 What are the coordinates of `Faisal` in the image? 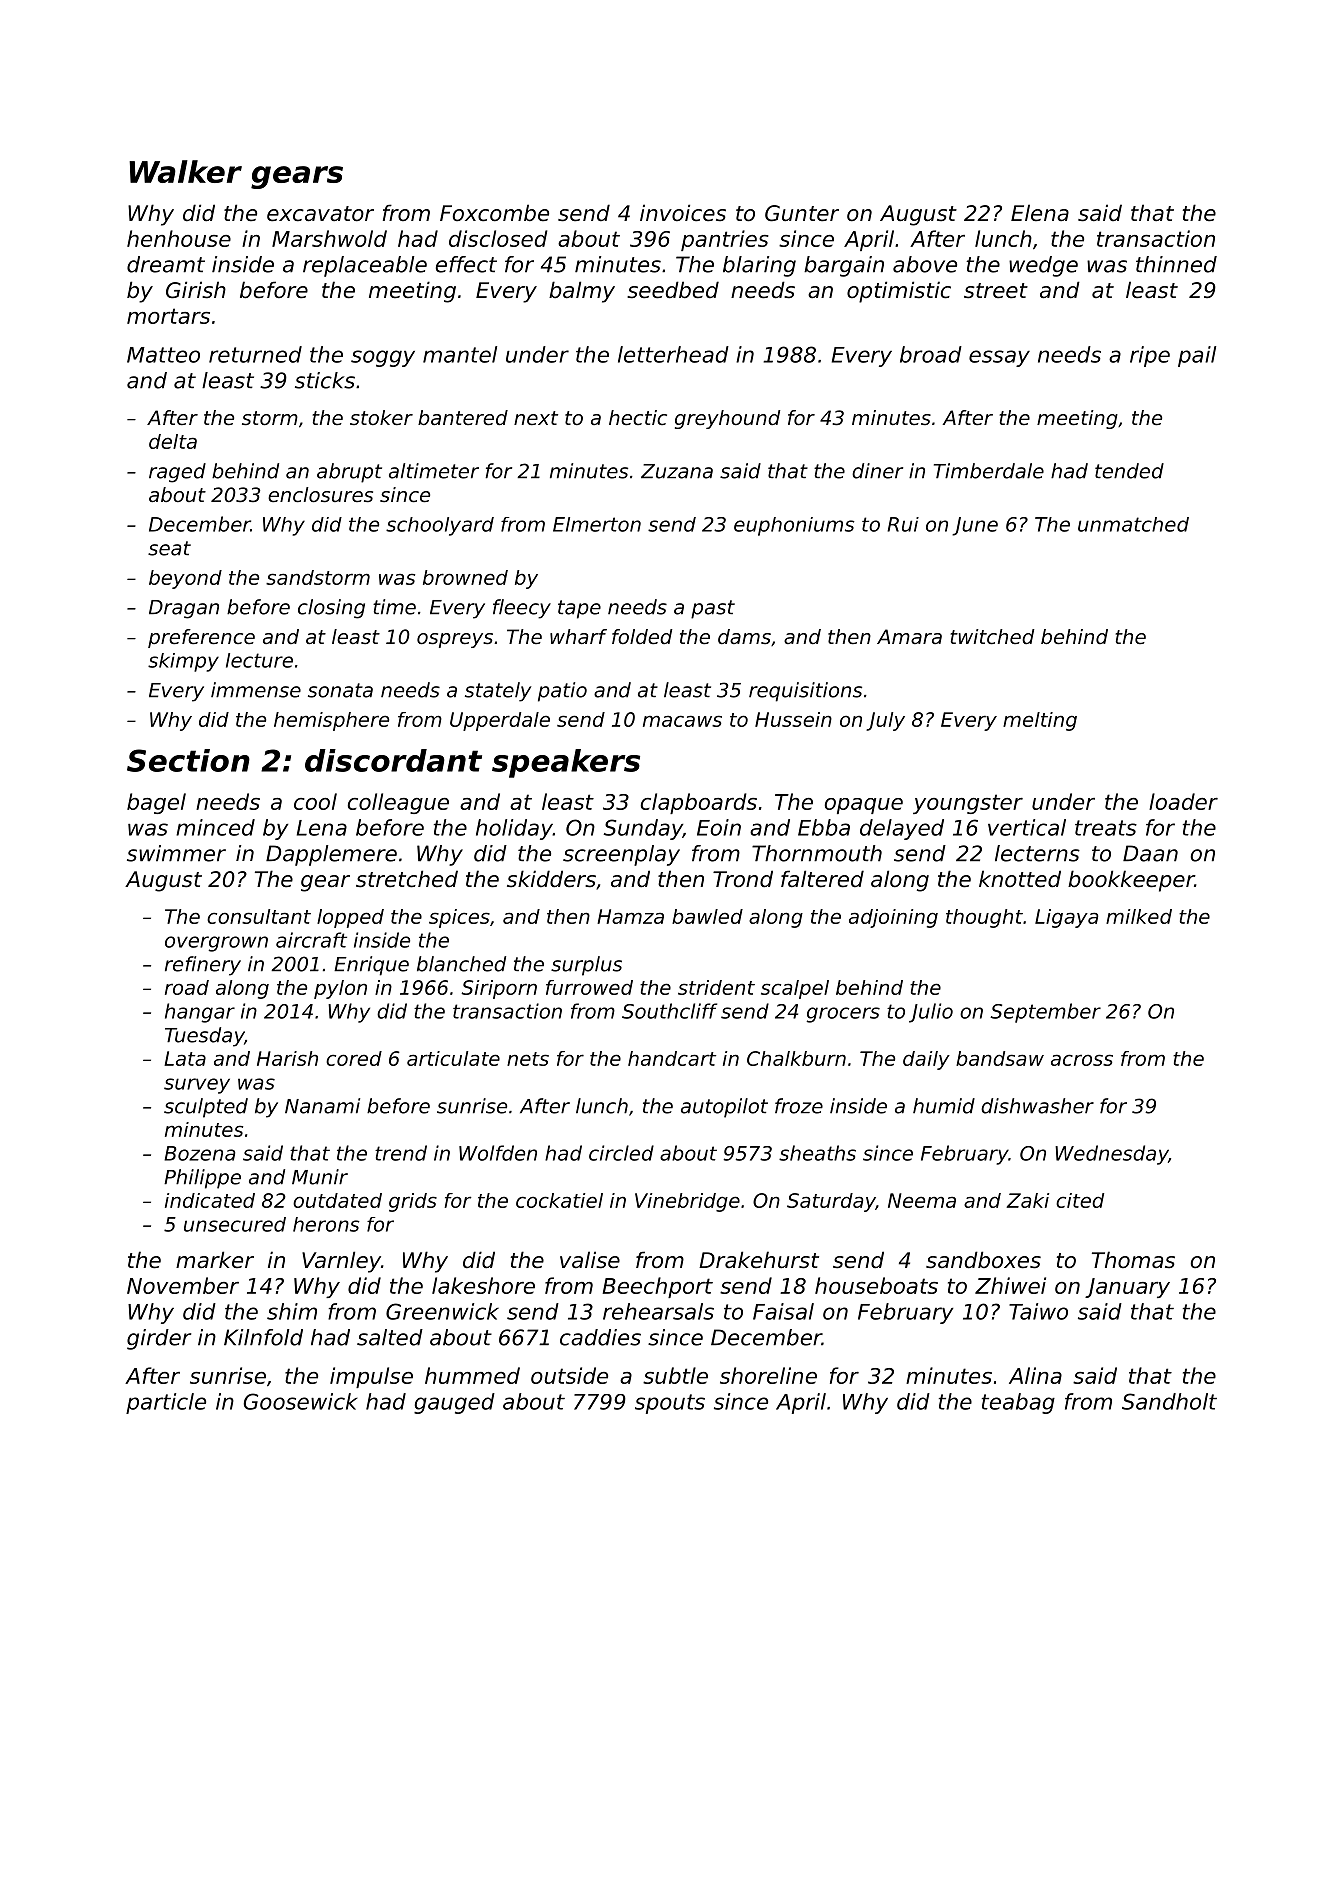 It's located at (783, 1311).
